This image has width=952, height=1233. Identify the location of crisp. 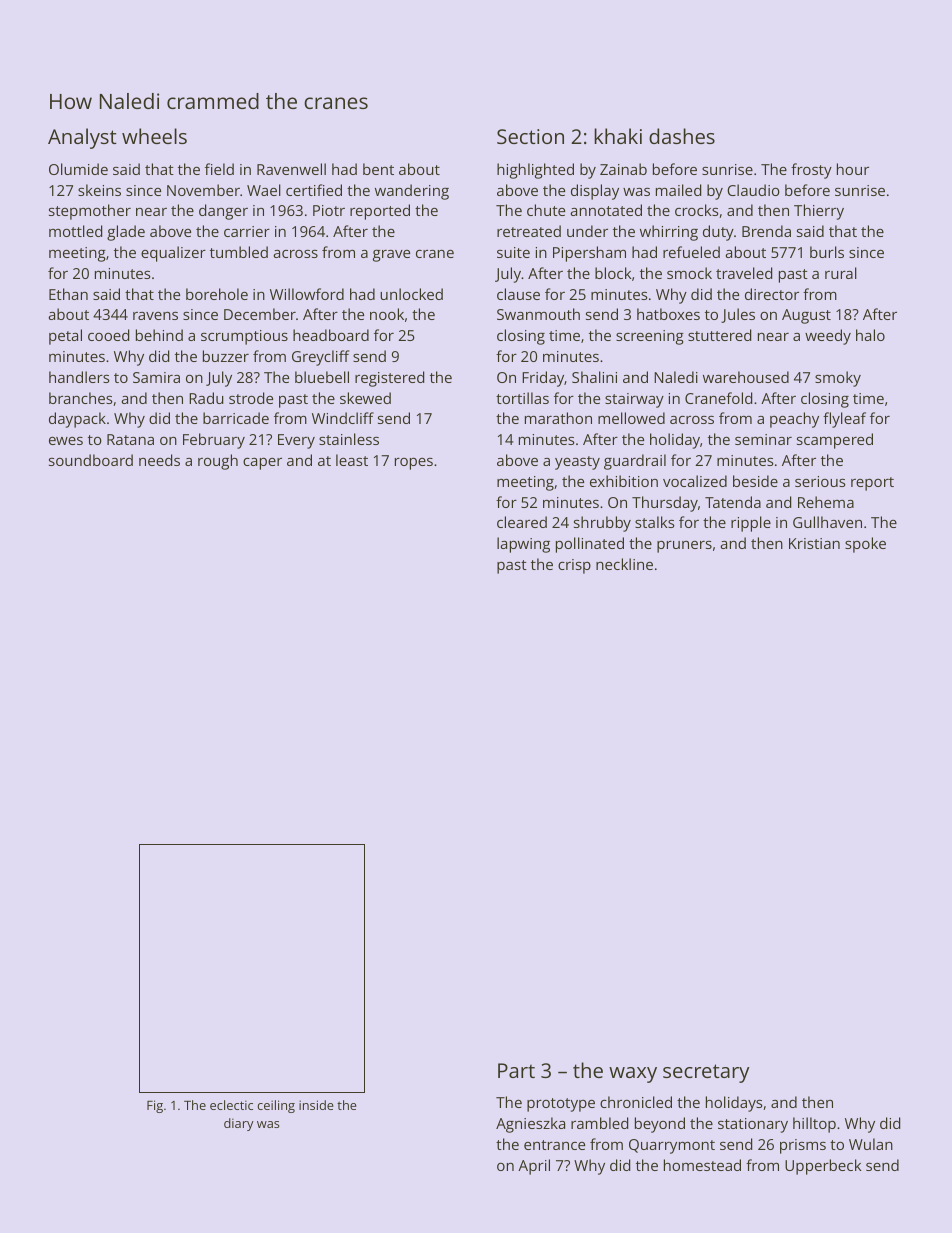
(574, 566).
